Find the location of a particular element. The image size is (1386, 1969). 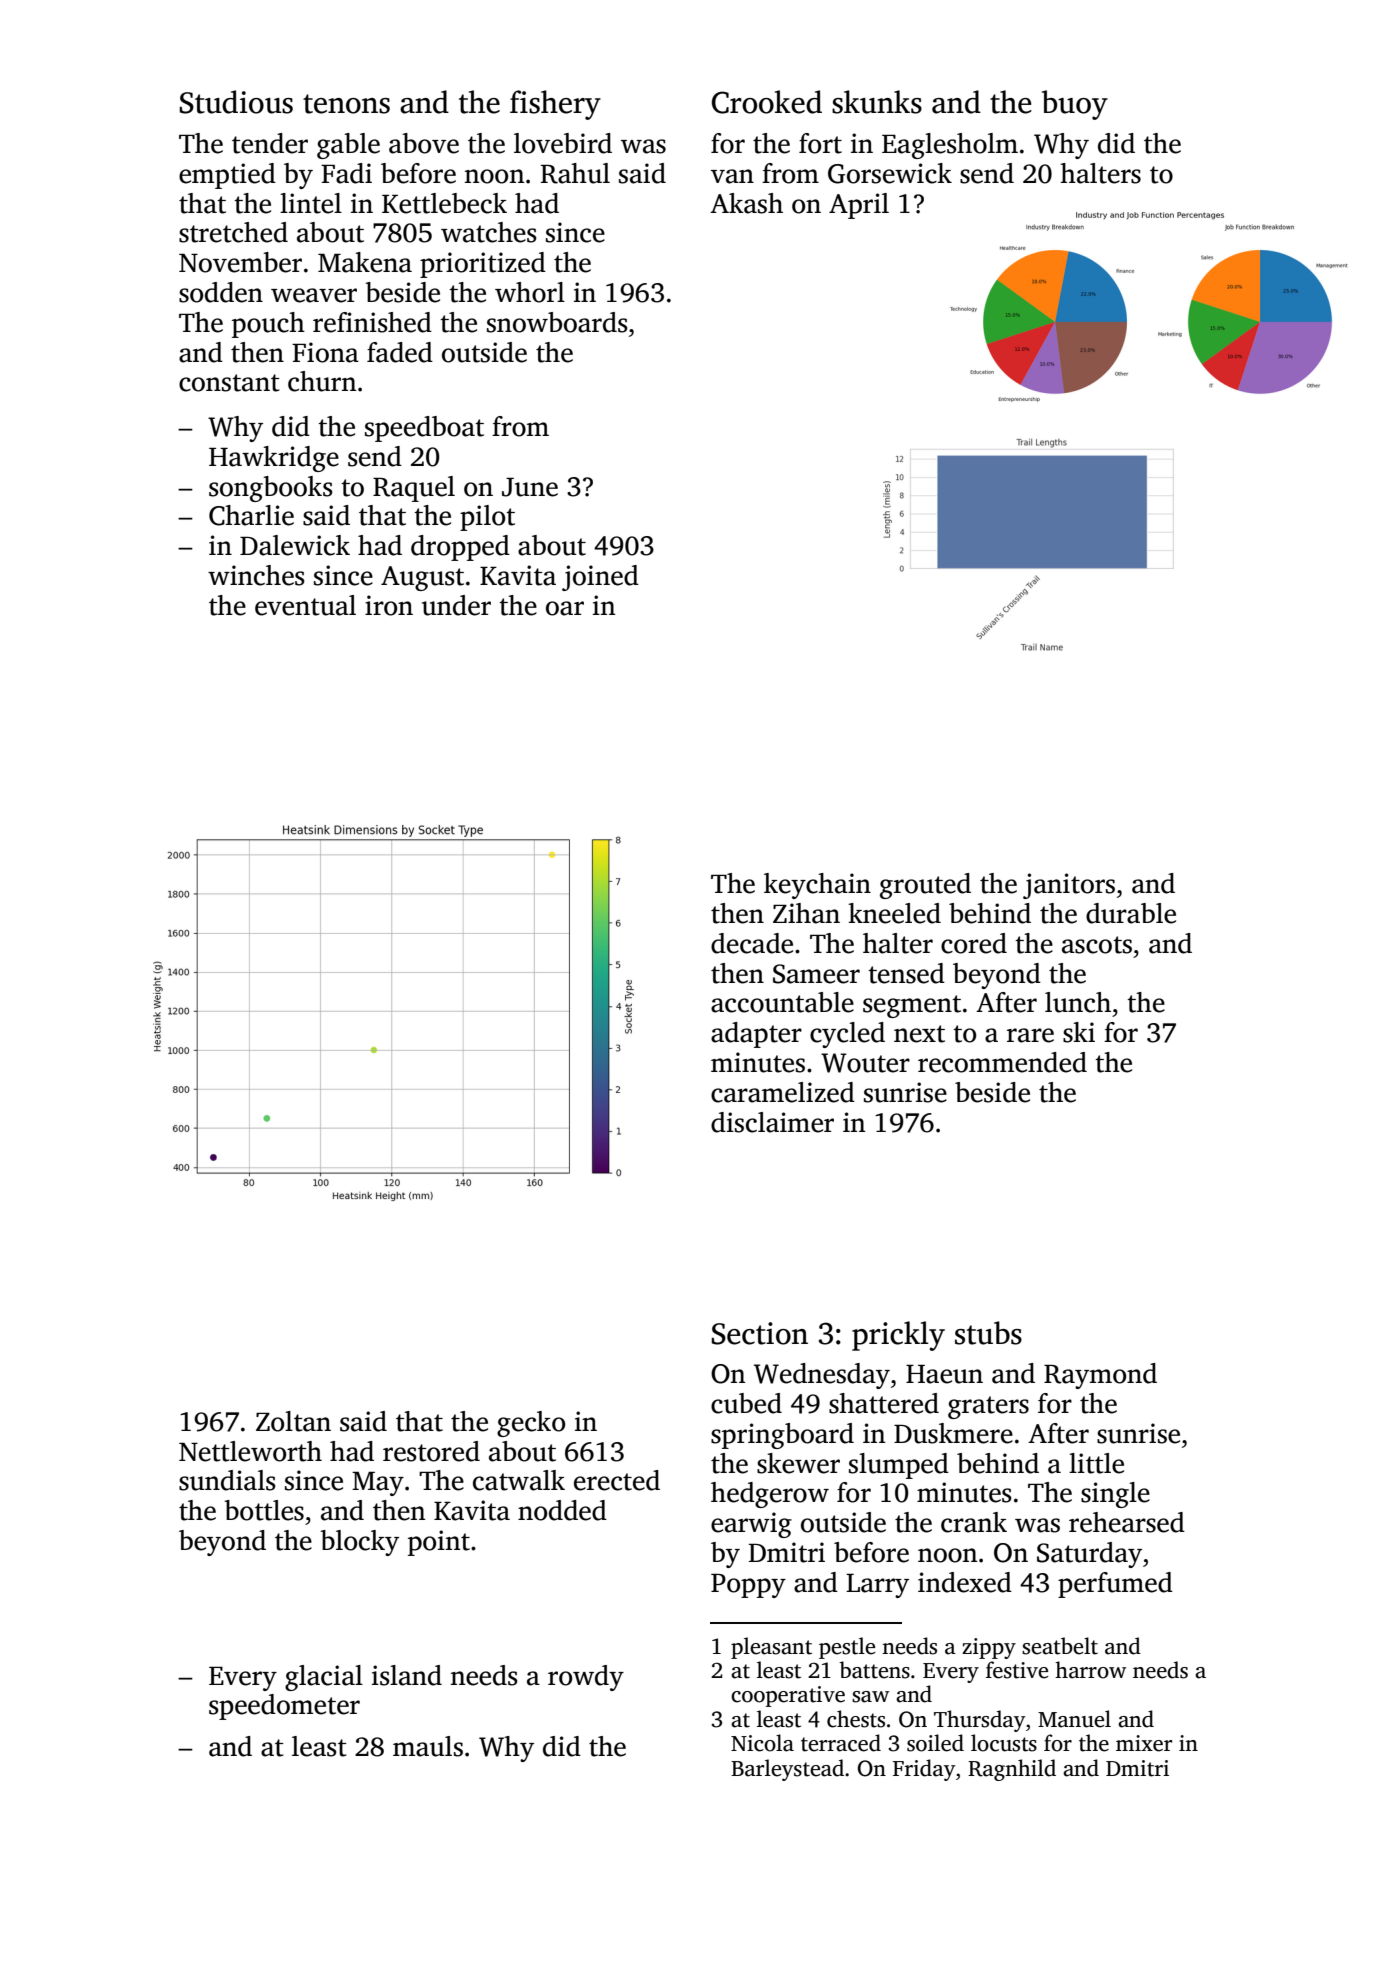

disclaimer is located at coordinates (772, 1122).
